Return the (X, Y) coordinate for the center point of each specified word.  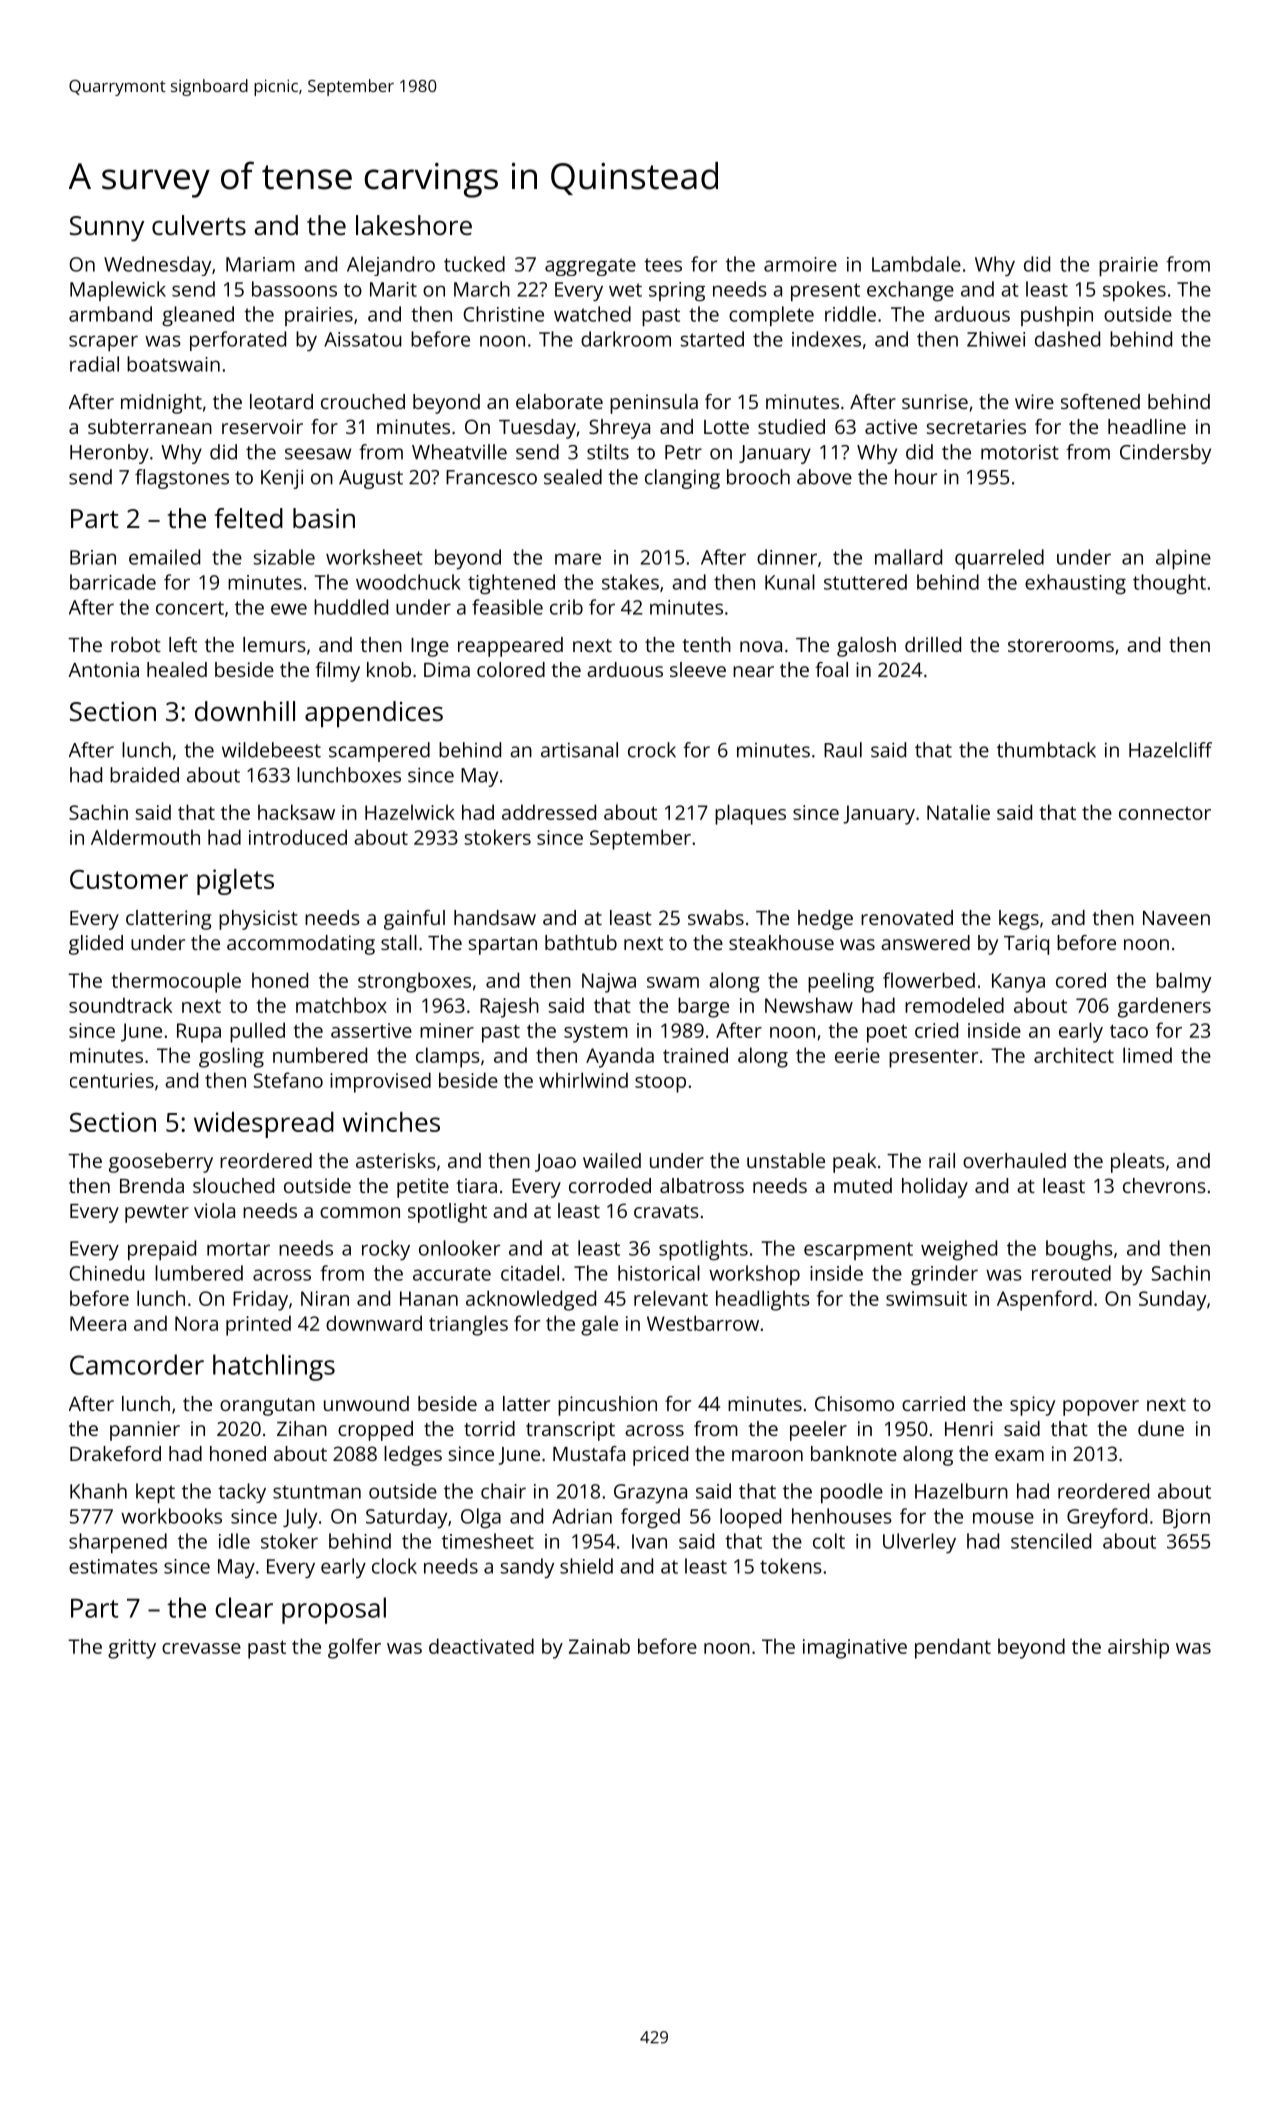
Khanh (98, 1491)
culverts (199, 225)
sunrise (935, 401)
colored (511, 669)
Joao (555, 1163)
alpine (1183, 559)
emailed (164, 557)
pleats (1138, 1163)
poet (887, 1033)
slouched (233, 1185)
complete (771, 316)
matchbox (341, 1005)
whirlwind (583, 1080)
